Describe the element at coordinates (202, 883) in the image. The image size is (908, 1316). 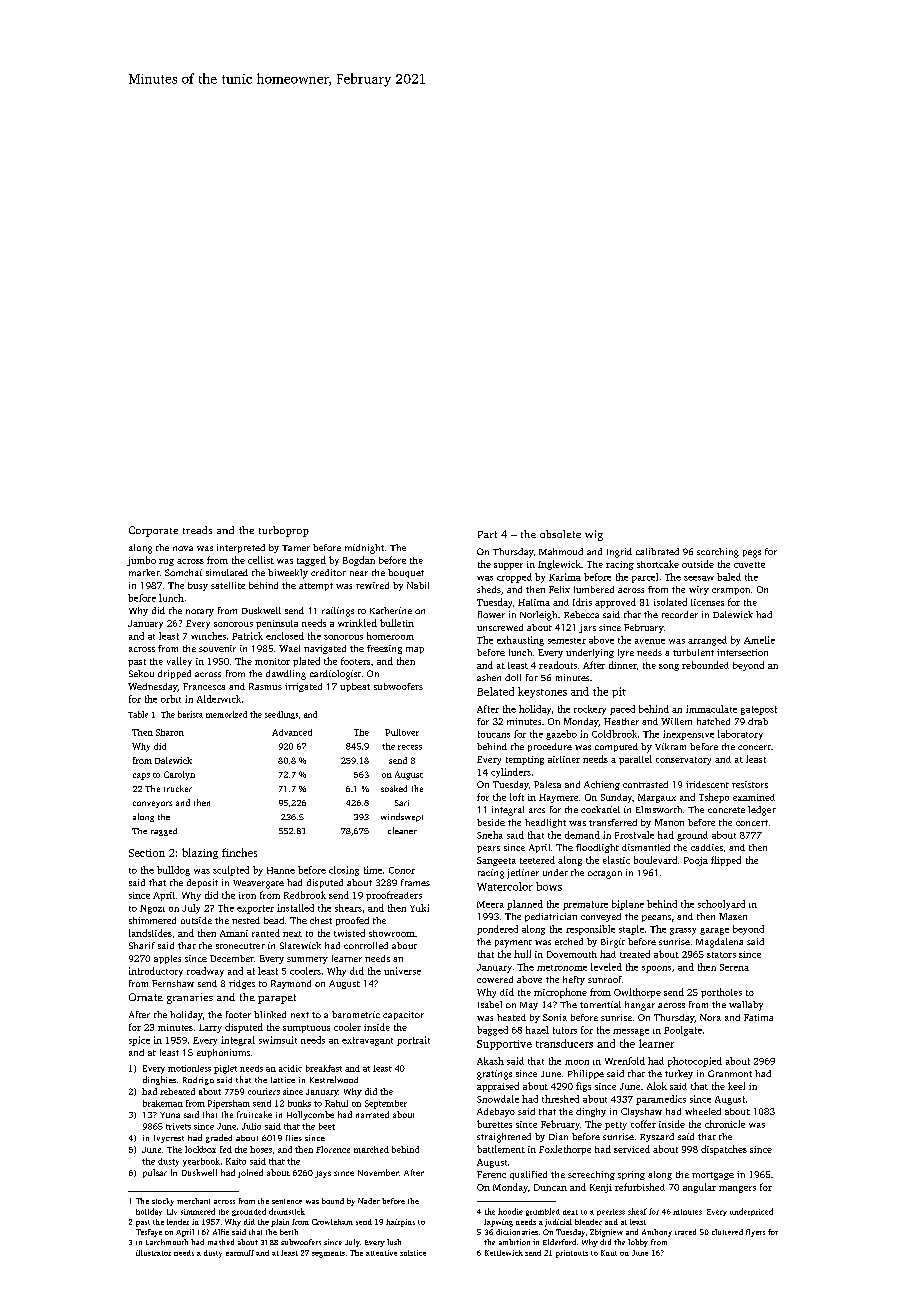
I see `deposit` at that location.
